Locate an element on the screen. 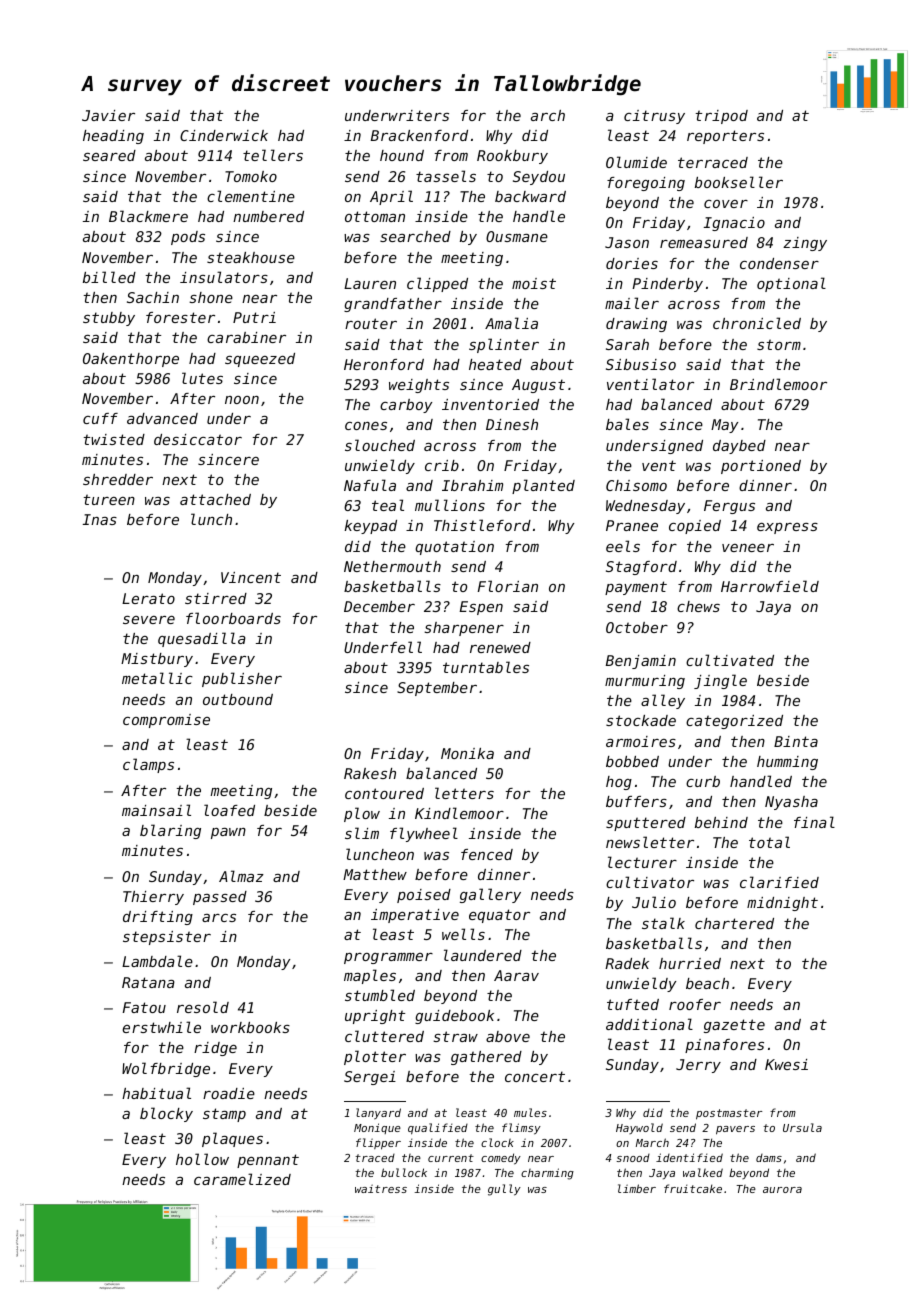 The width and height of the screenshot is (924, 1308). cultivated is located at coordinates (730, 660).
